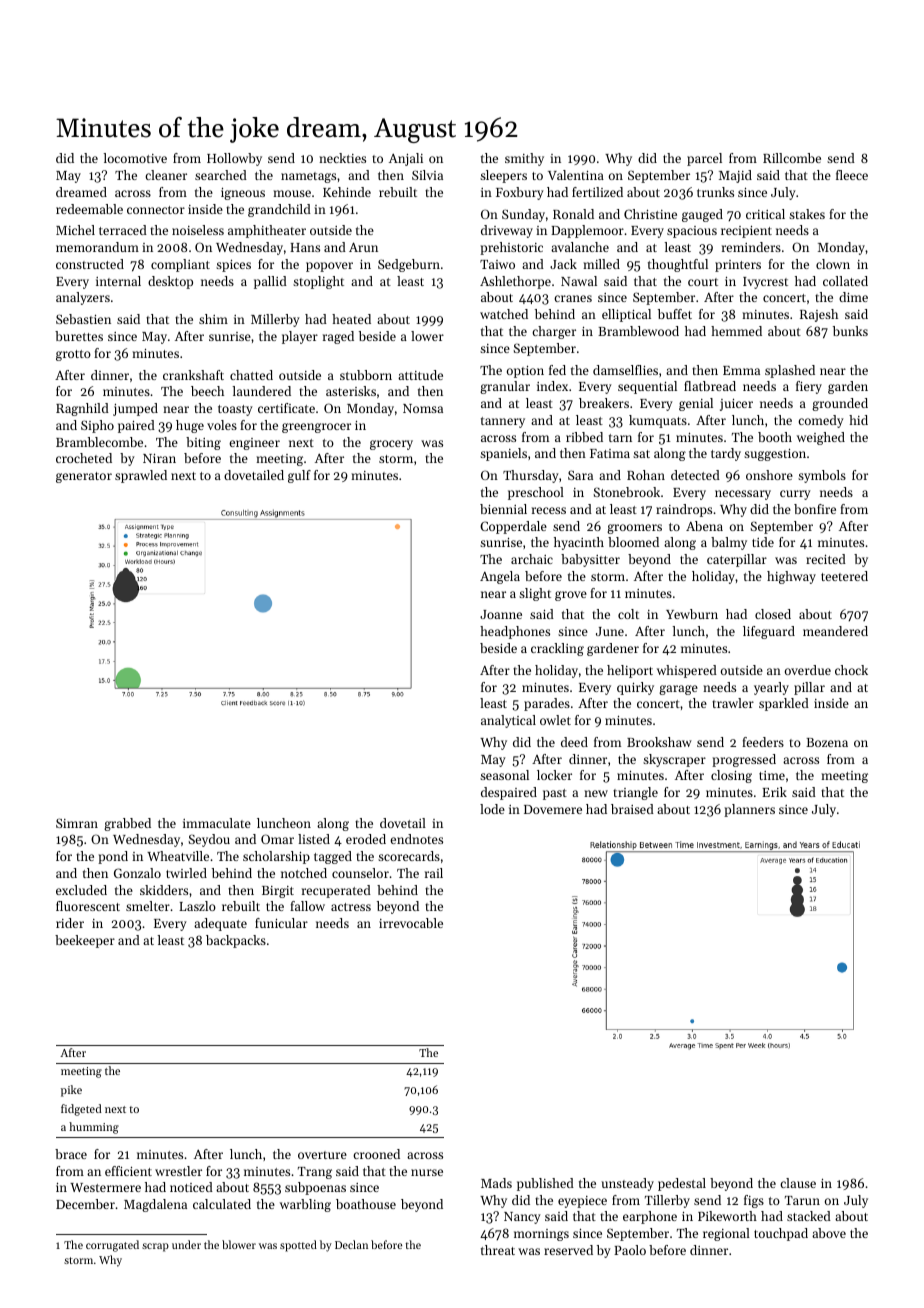 This page has width=924, height=1308. What do you see at coordinates (299, 476) in the page?
I see `gulf` at bounding box center [299, 476].
